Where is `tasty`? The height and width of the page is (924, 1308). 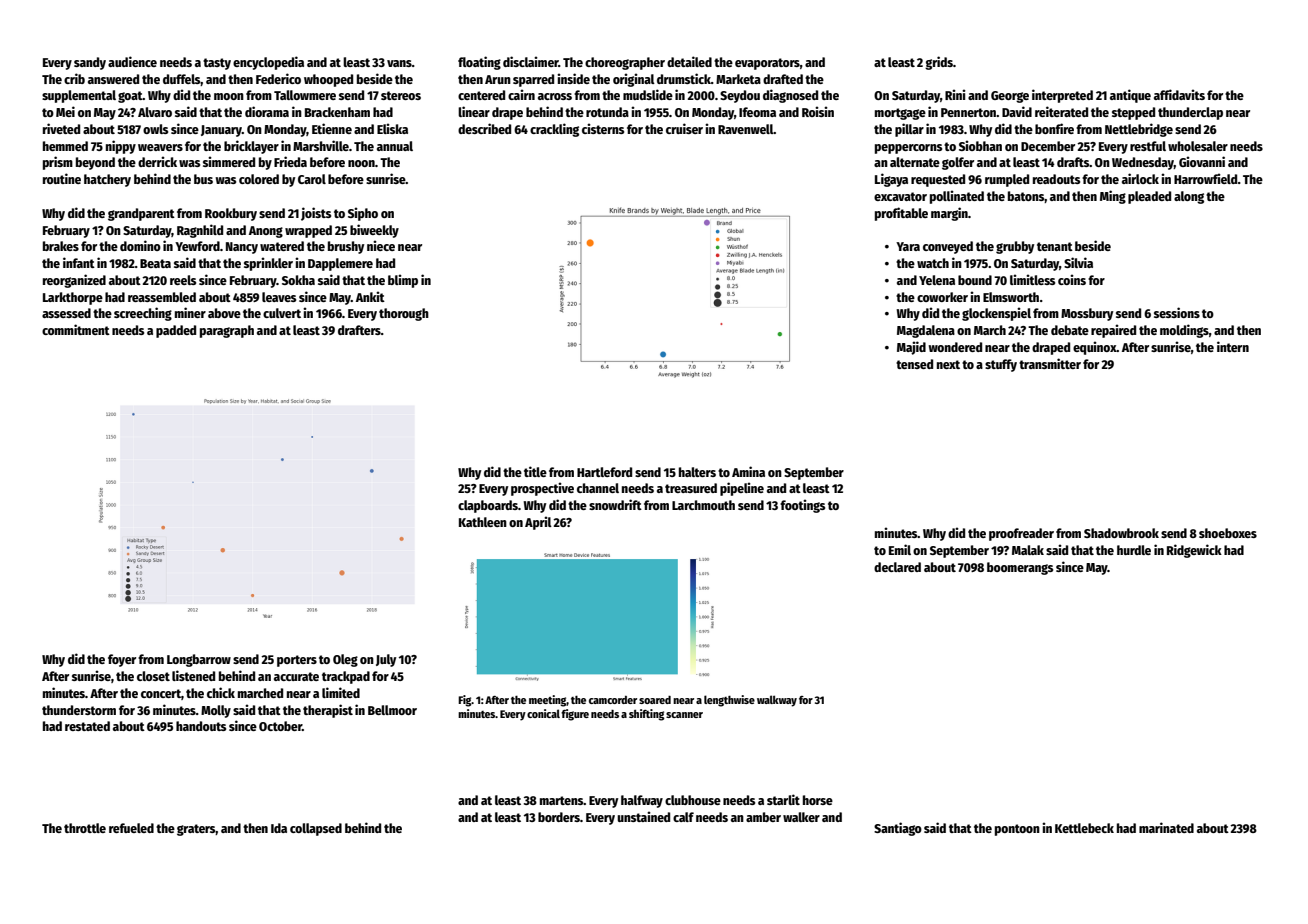
tasty is located at coordinates (217, 64).
